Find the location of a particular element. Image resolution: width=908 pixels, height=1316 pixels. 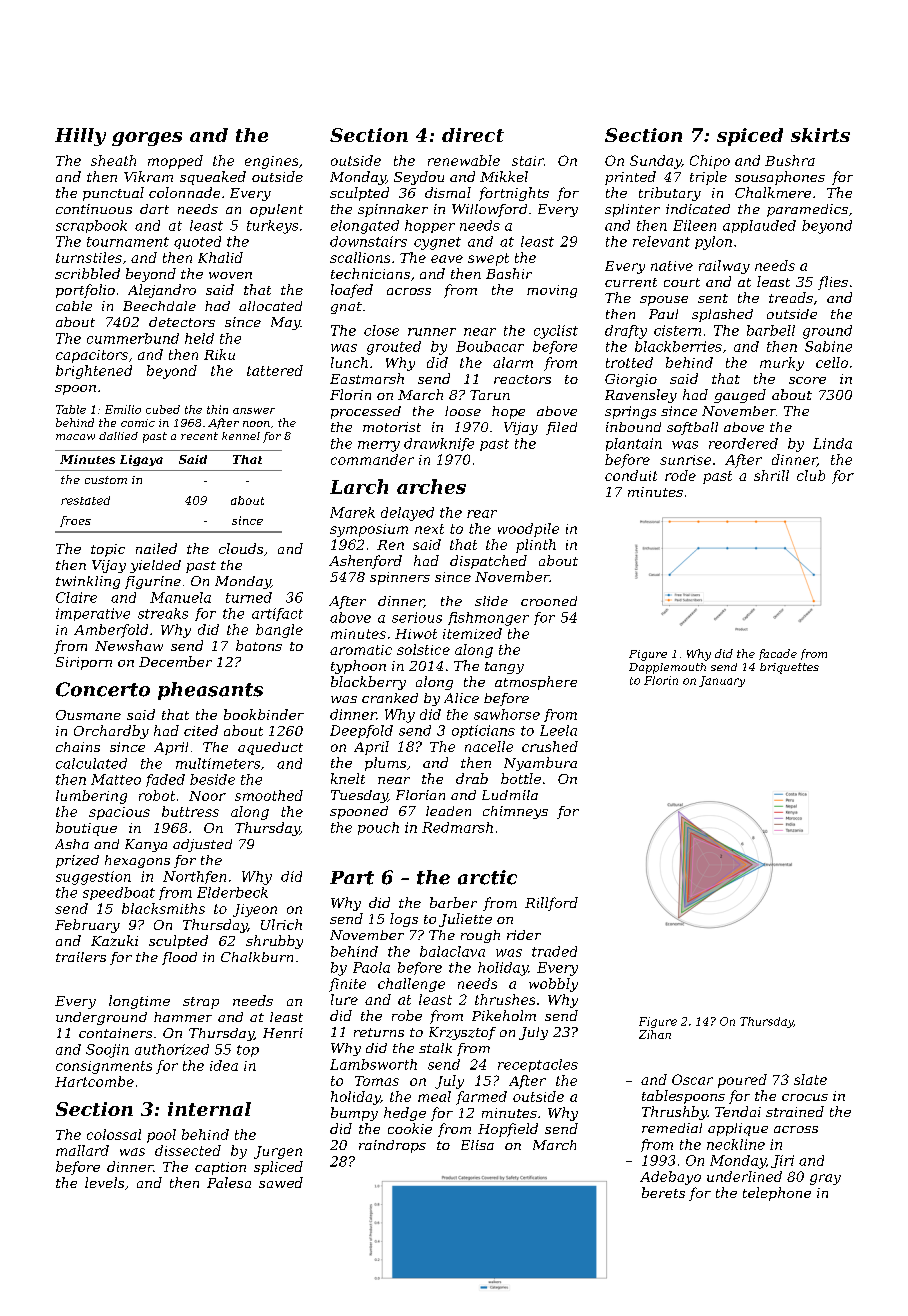

briquettes is located at coordinates (789, 668).
